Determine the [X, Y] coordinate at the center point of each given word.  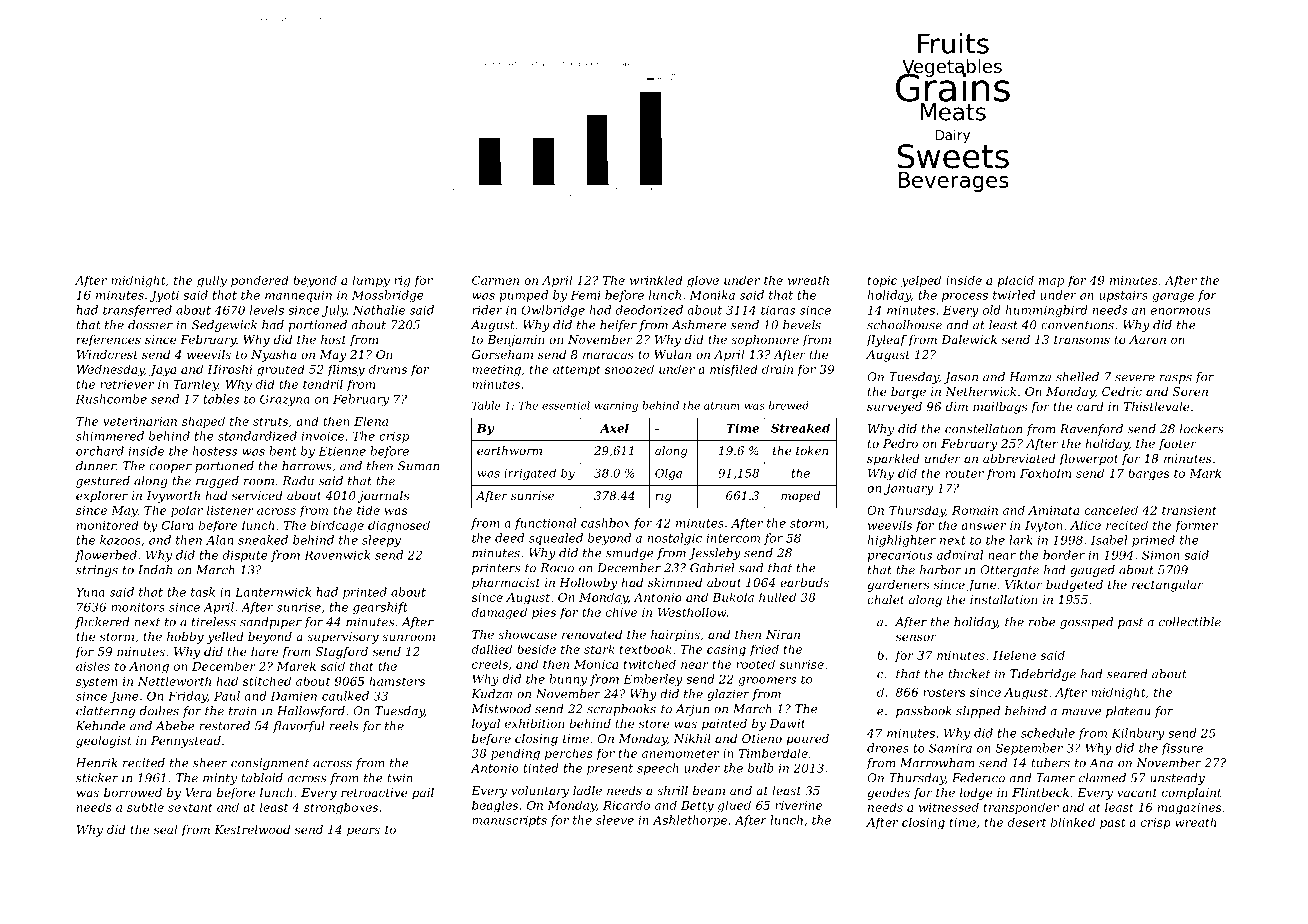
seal [165, 829]
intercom [733, 538]
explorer [102, 497]
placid [1015, 281]
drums [388, 369]
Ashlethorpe [690, 821]
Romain [975, 510]
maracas [608, 355]
